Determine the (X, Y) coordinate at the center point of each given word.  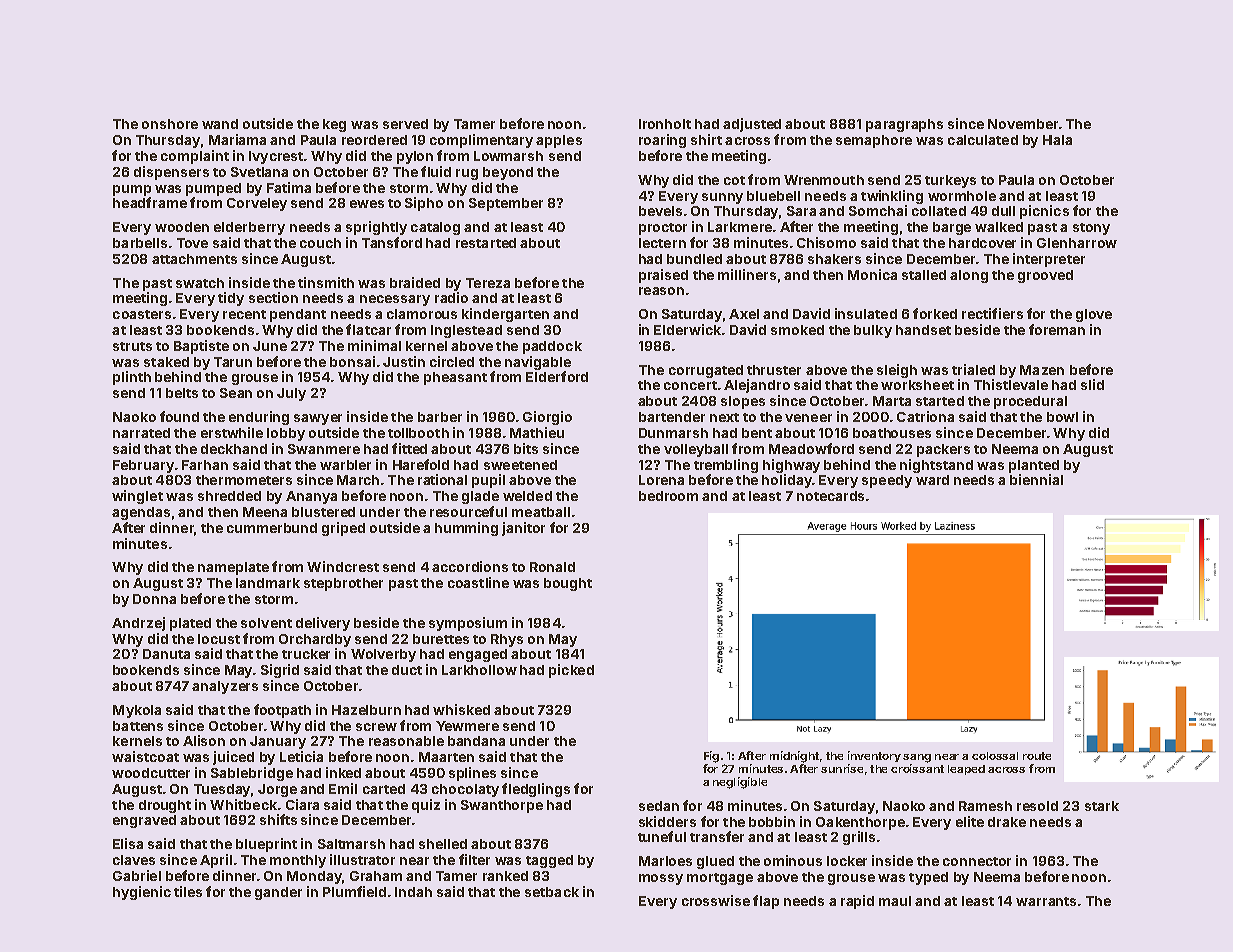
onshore (170, 124)
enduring (259, 418)
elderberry (249, 228)
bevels (660, 211)
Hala (1057, 140)
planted (1034, 466)
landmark (268, 583)
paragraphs (904, 125)
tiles (188, 891)
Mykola (137, 711)
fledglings (536, 790)
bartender (672, 417)
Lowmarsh (508, 156)
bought (568, 584)
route (1037, 756)
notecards (830, 496)
